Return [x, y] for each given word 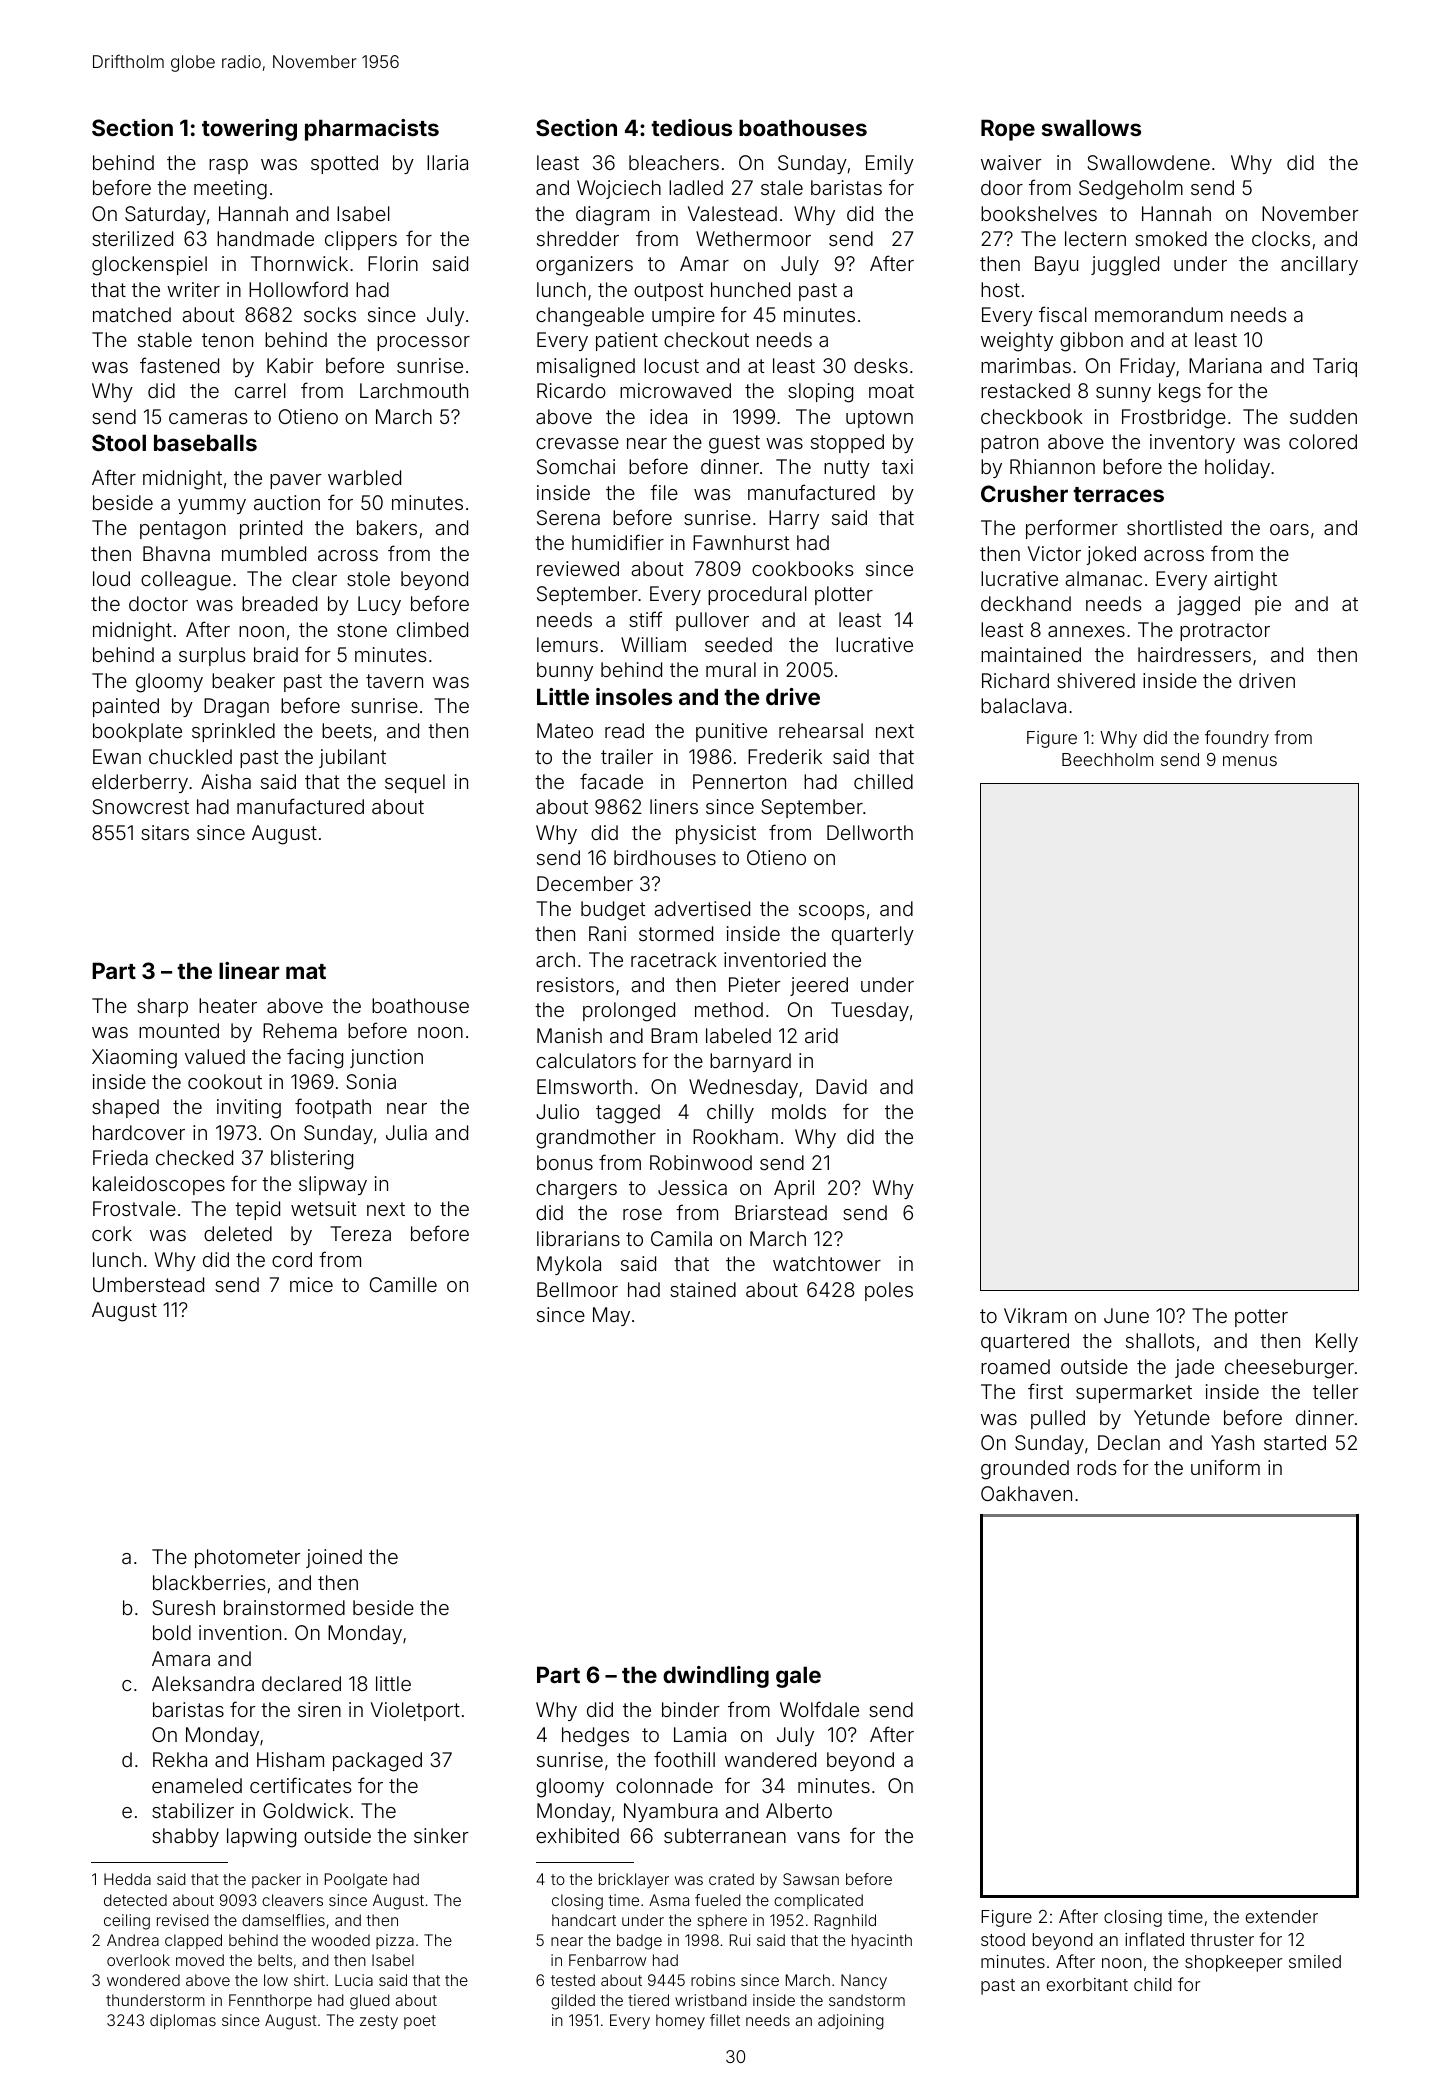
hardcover [139, 1132]
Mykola [569, 1265]
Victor [1054, 553]
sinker [441, 1835]
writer [193, 289]
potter [1261, 1318]
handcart [584, 1920]
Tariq [1335, 367]
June [1126, 1315]
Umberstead [148, 1284]
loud [111, 578]
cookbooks [802, 568]
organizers [584, 266]
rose [642, 1214]
